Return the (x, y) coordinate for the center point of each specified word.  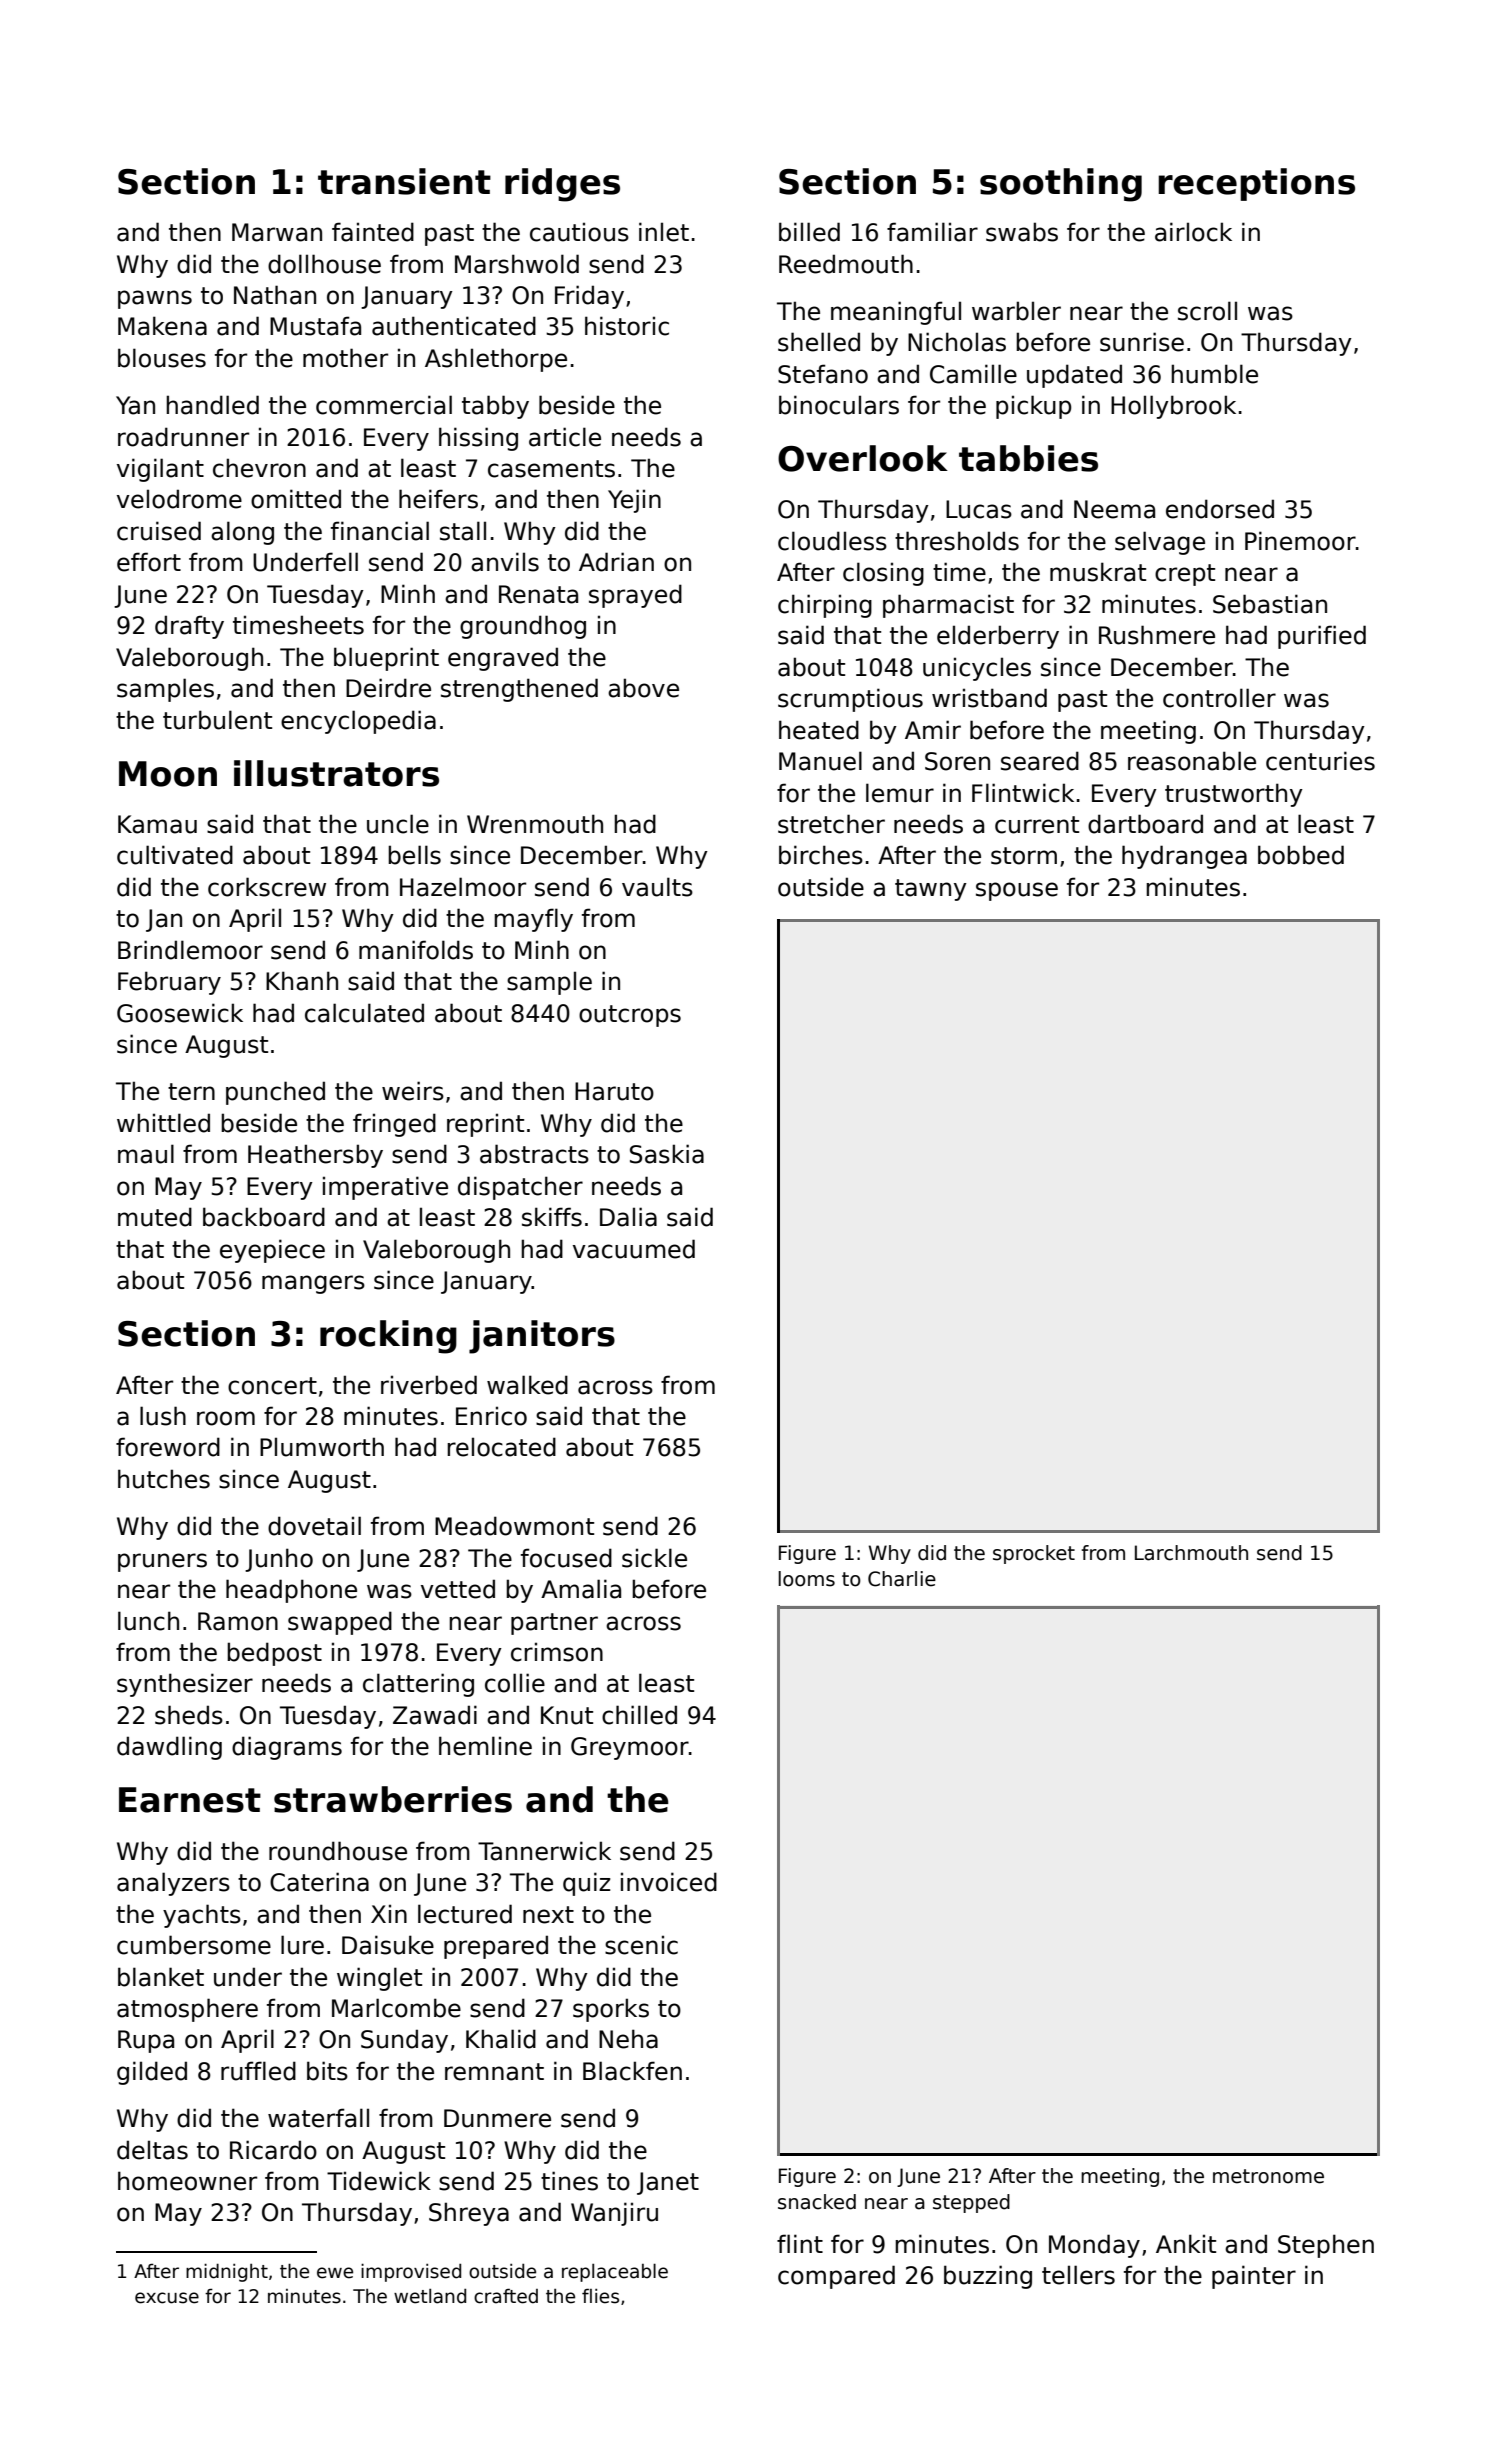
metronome (1268, 2176)
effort (149, 562)
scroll (1207, 311)
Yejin (634, 501)
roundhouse (338, 1851)
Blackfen (632, 2071)
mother (345, 358)
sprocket (1034, 1554)
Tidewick (379, 2181)
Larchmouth (1191, 1553)
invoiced (669, 1882)
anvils (505, 562)
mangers (313, 1284)
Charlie (902, 1579)
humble (1214, 374)
